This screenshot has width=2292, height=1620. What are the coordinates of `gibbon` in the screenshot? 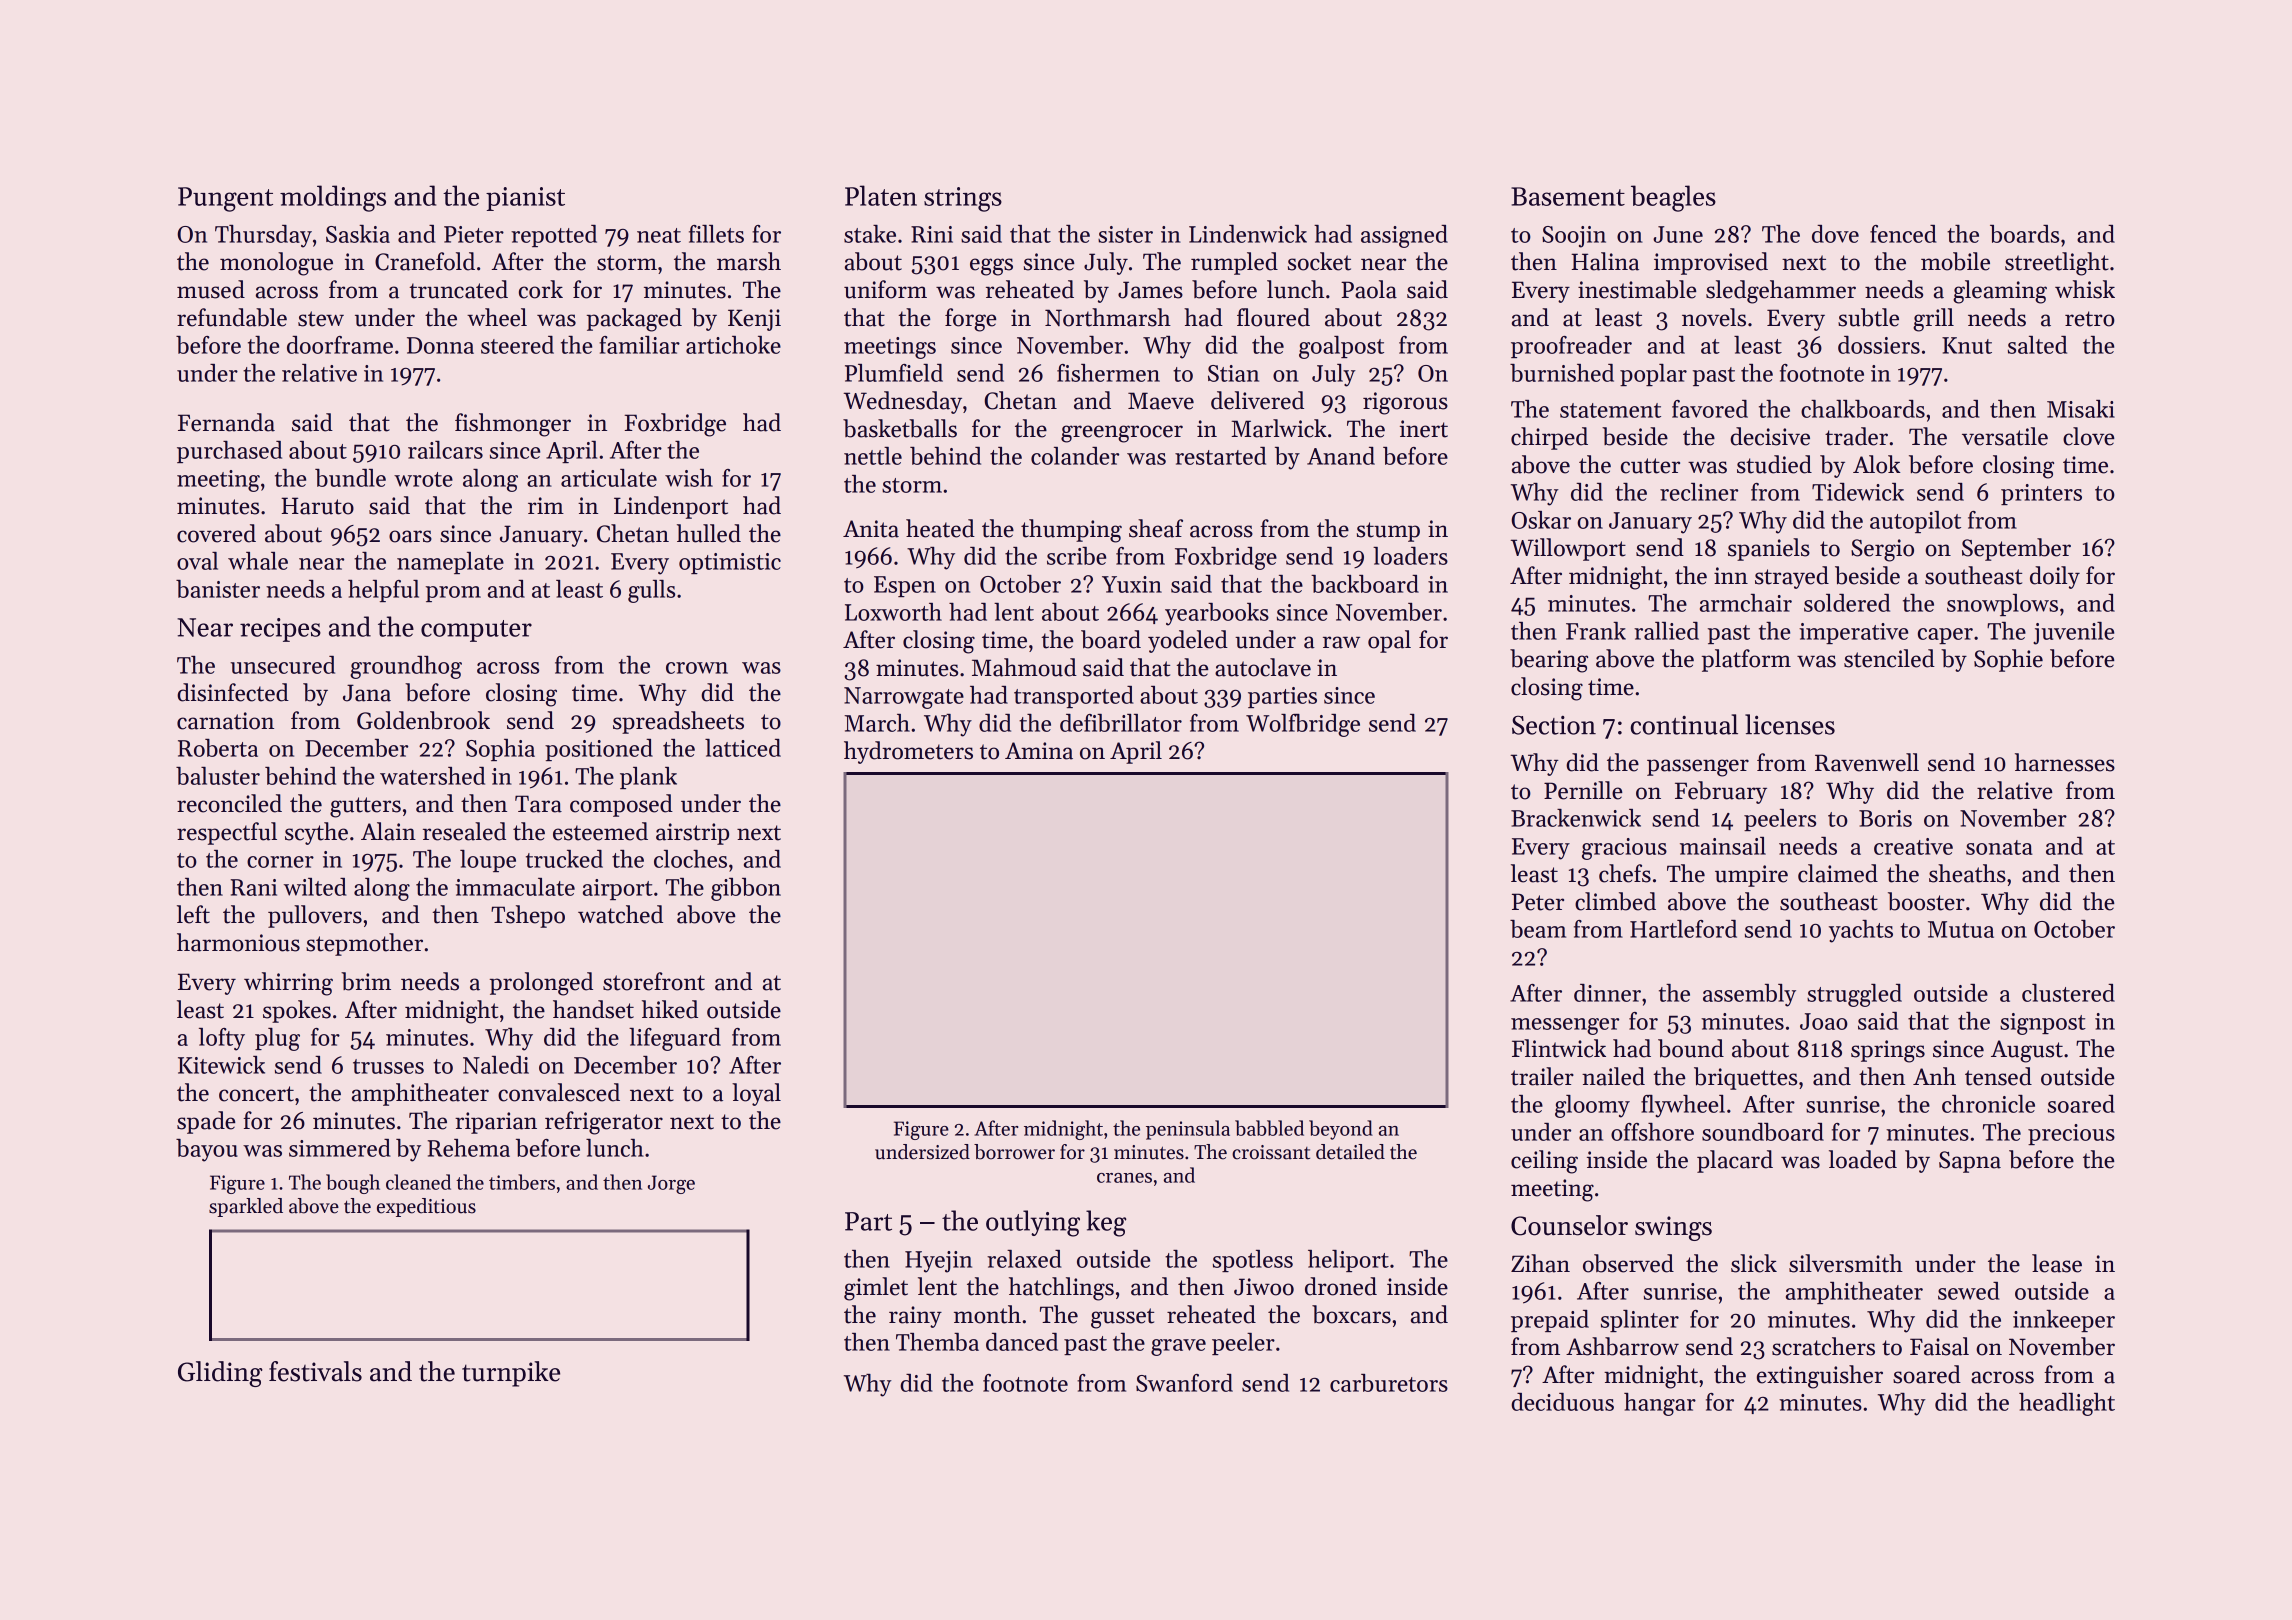 It's located at (746, 889).
